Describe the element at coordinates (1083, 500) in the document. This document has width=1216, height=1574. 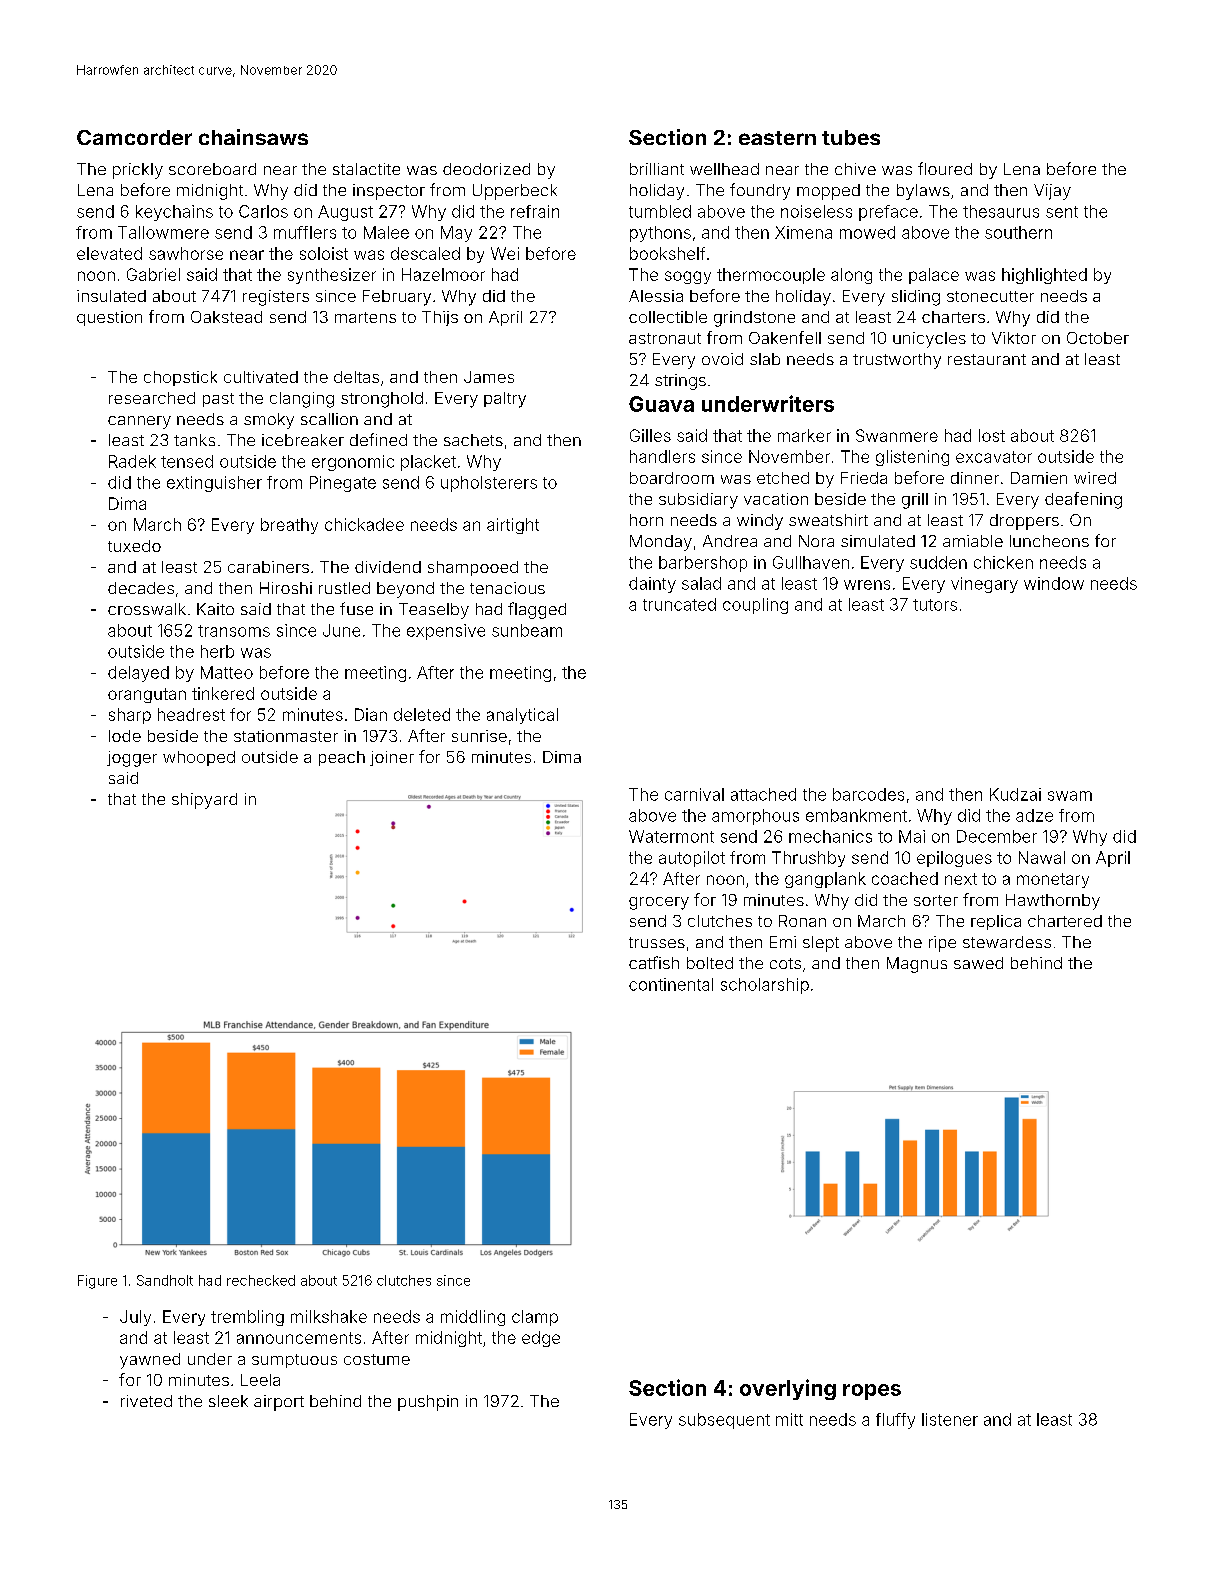
I see `deafening` at that location.
